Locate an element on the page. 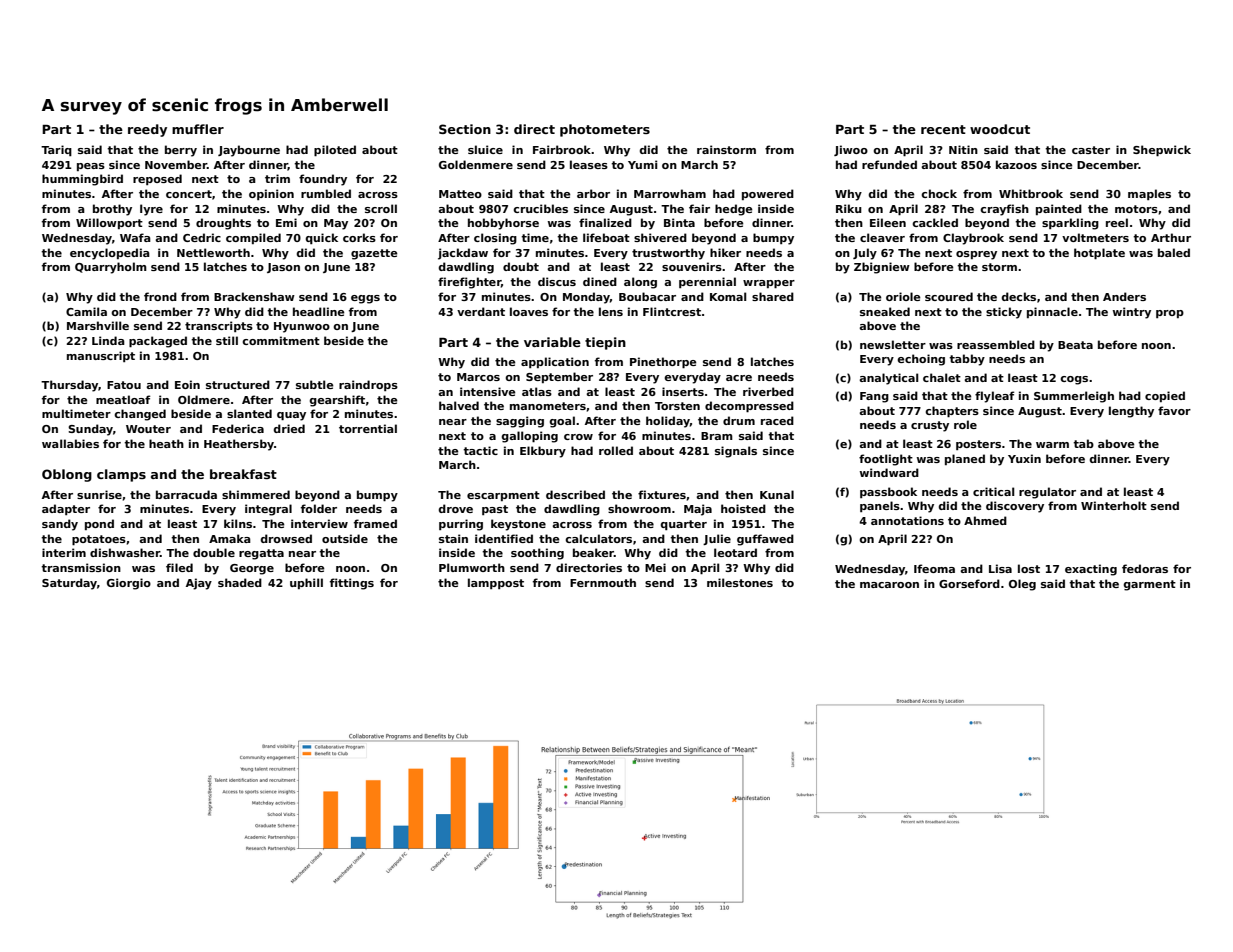 The height and width of the image is (952, 1233). halved is located at coordinates (459, 405).
